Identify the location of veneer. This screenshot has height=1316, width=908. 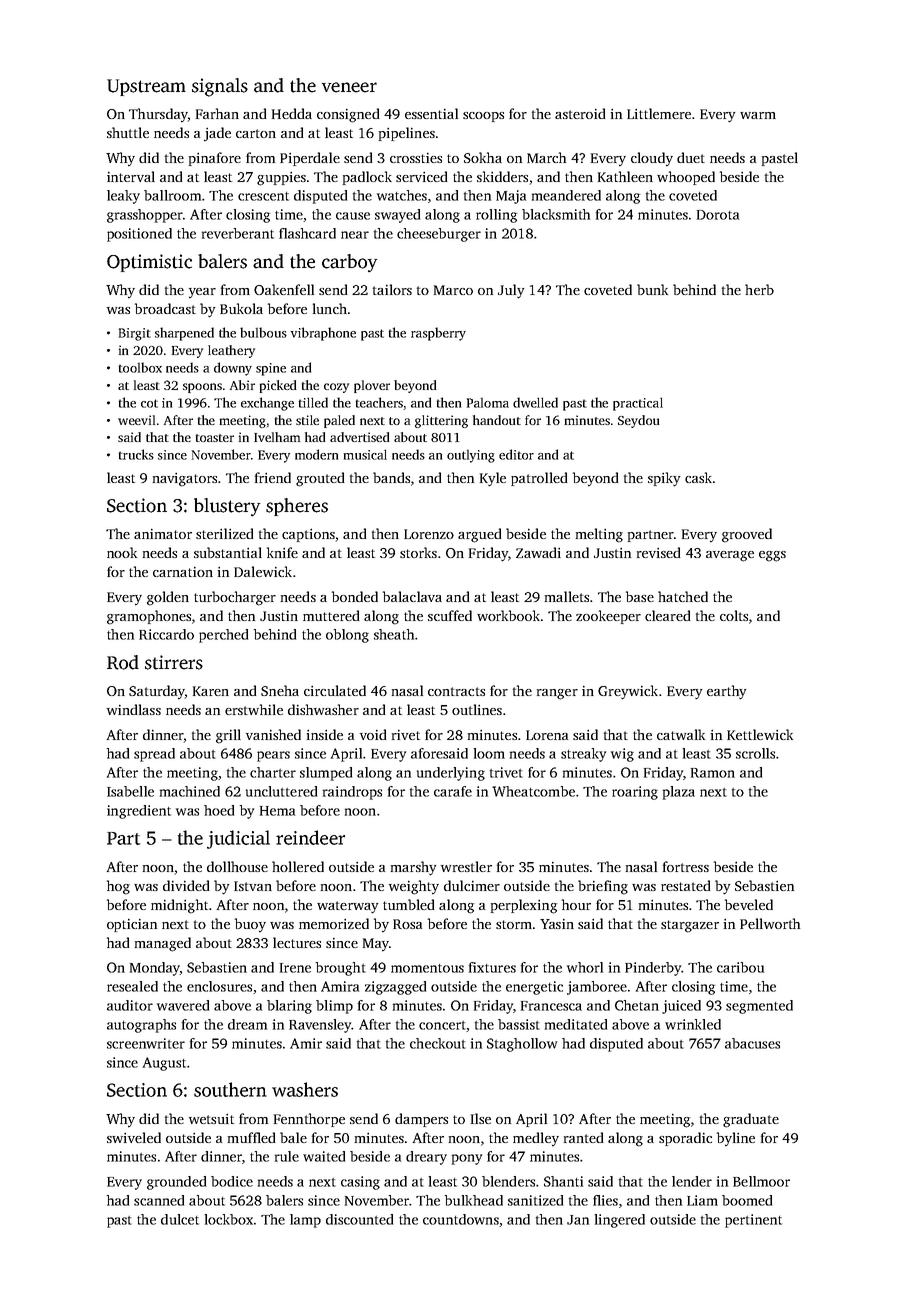
(349, 87).
